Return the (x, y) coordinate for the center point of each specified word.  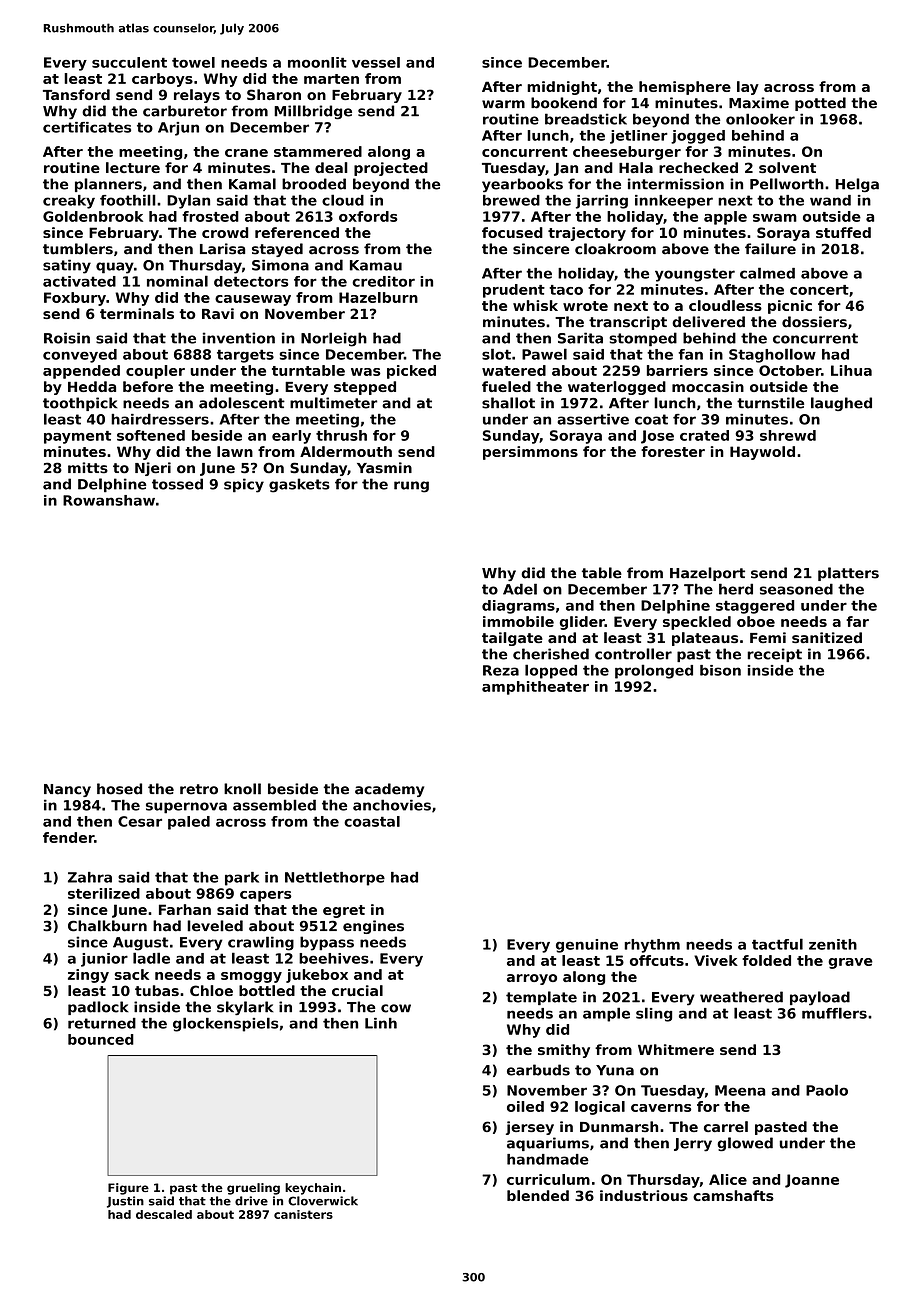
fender (68, 837)
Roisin (67, 338)
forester (673, 451)
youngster (695, 275)
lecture (133, 167)
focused (512, 232)
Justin (125, 1202)
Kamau (376, 265)
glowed (745, 1144)
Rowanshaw (109, 500)
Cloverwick (323, 1201)
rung (411, 487)
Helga (857, 185)
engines (373, 927)
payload (820, 998)
